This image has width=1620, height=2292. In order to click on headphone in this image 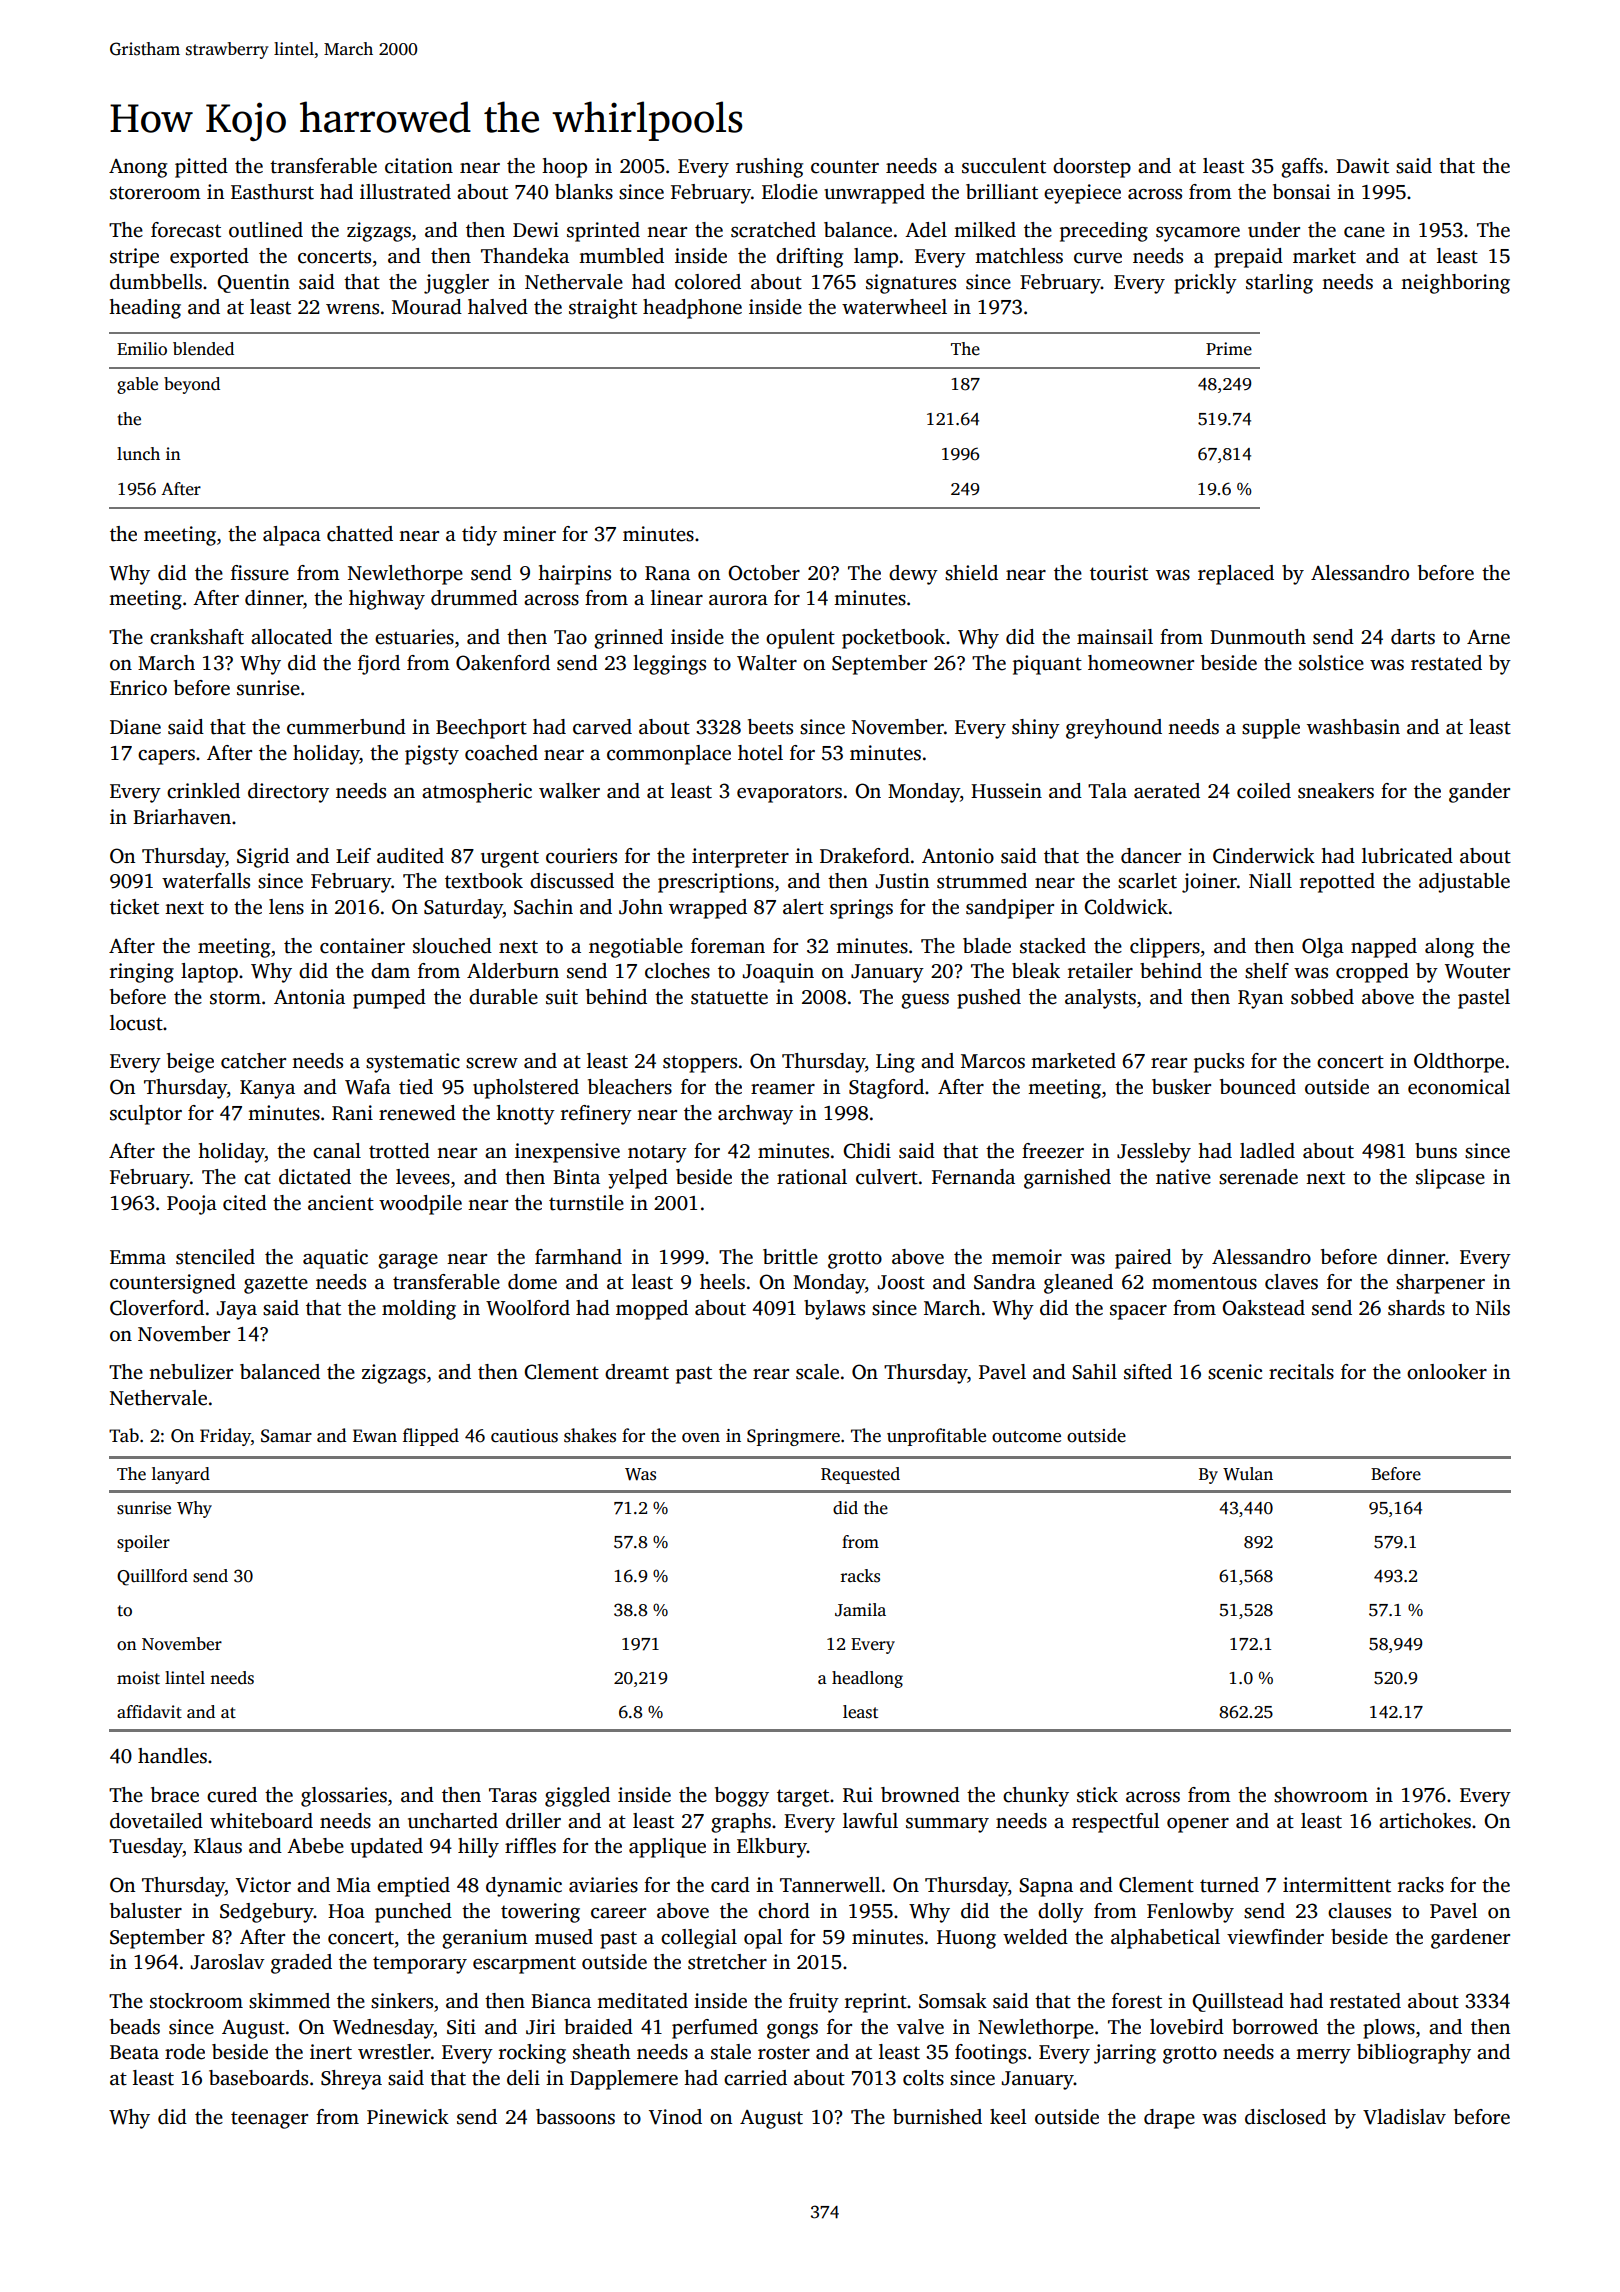, I will do `click(692, 309)`.
